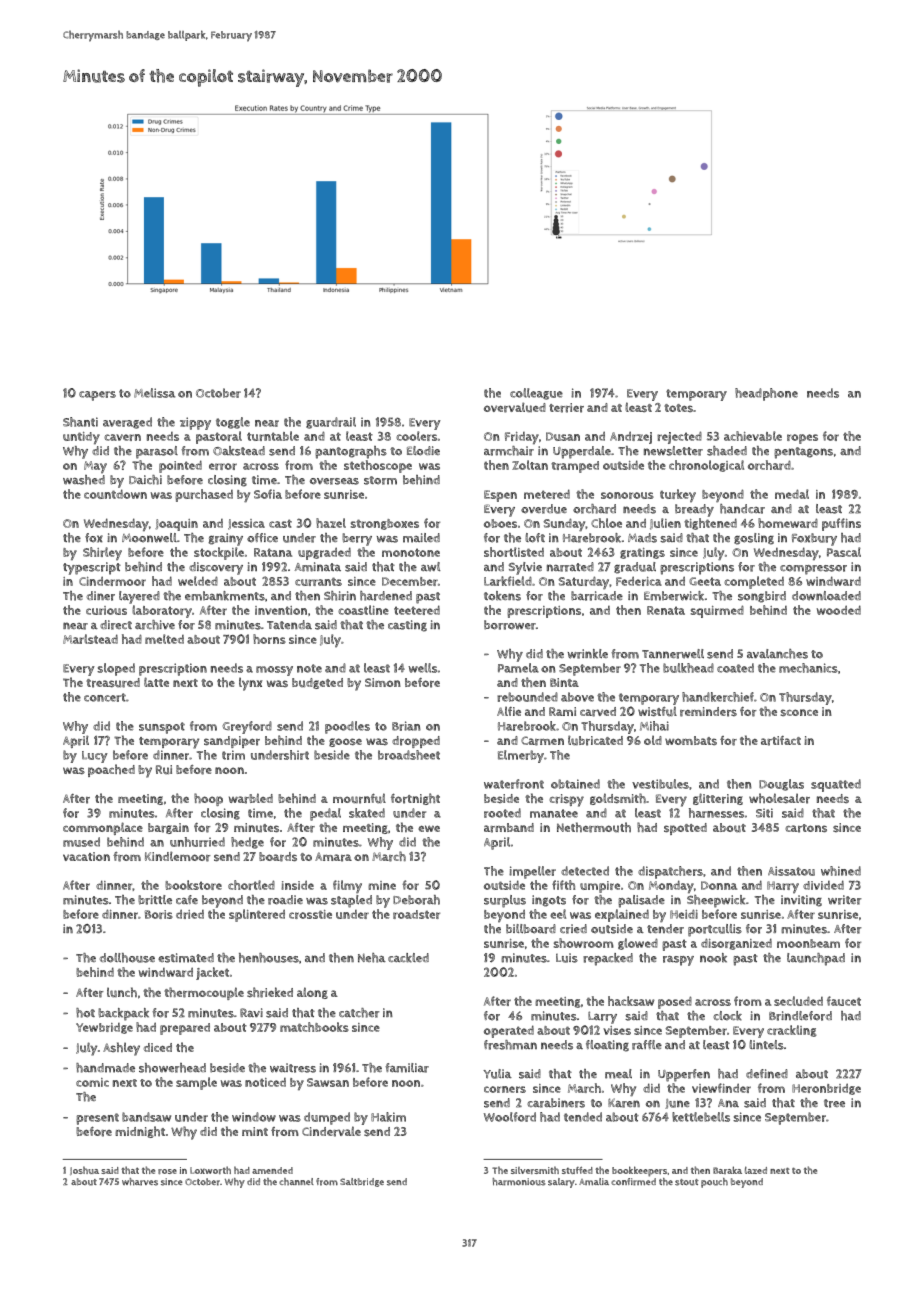  Describe the element at coordinates (84, 480) in the screenshot. I see `washed` at that location.
